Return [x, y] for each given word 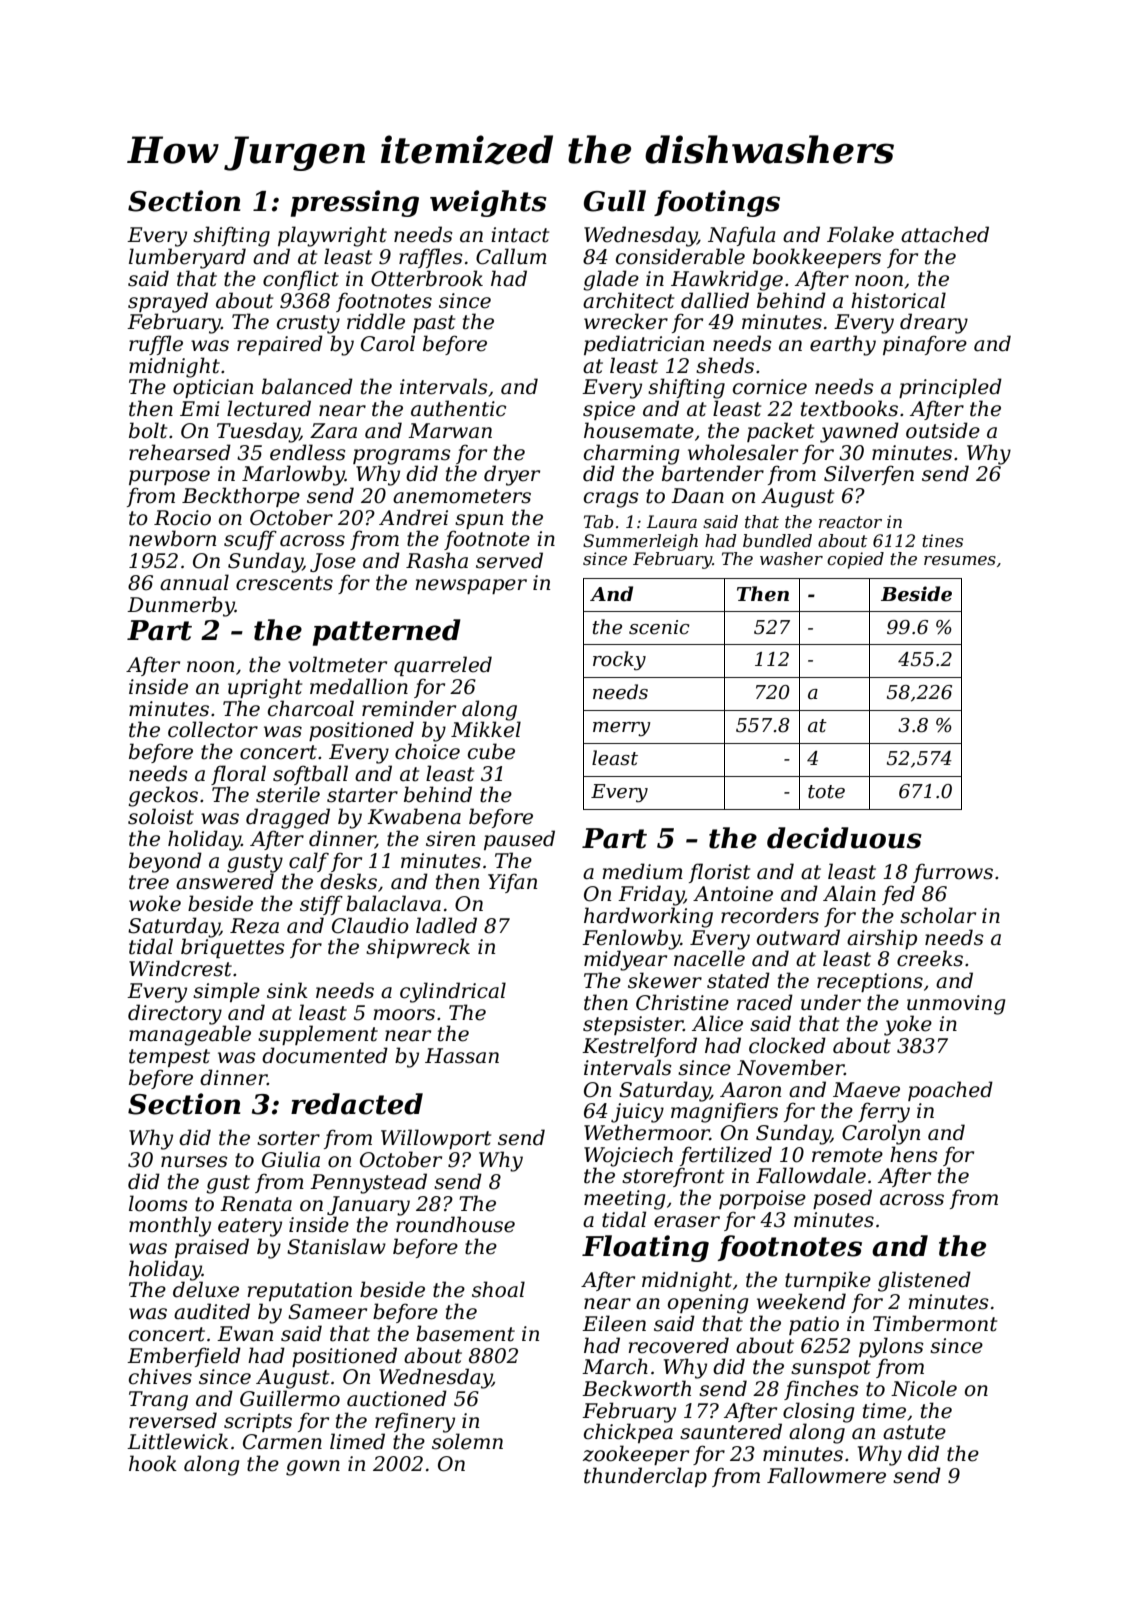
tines [942, 540]
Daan [697, 496]
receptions [870, 982]
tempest [169, 1058]
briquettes [233, 948]
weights [488, 203]
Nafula [741, 236]
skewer [665, 980]
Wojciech [628, 1156]
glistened [924, 1281]
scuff [250, 540]
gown [313, 1468]
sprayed [168, 302]
